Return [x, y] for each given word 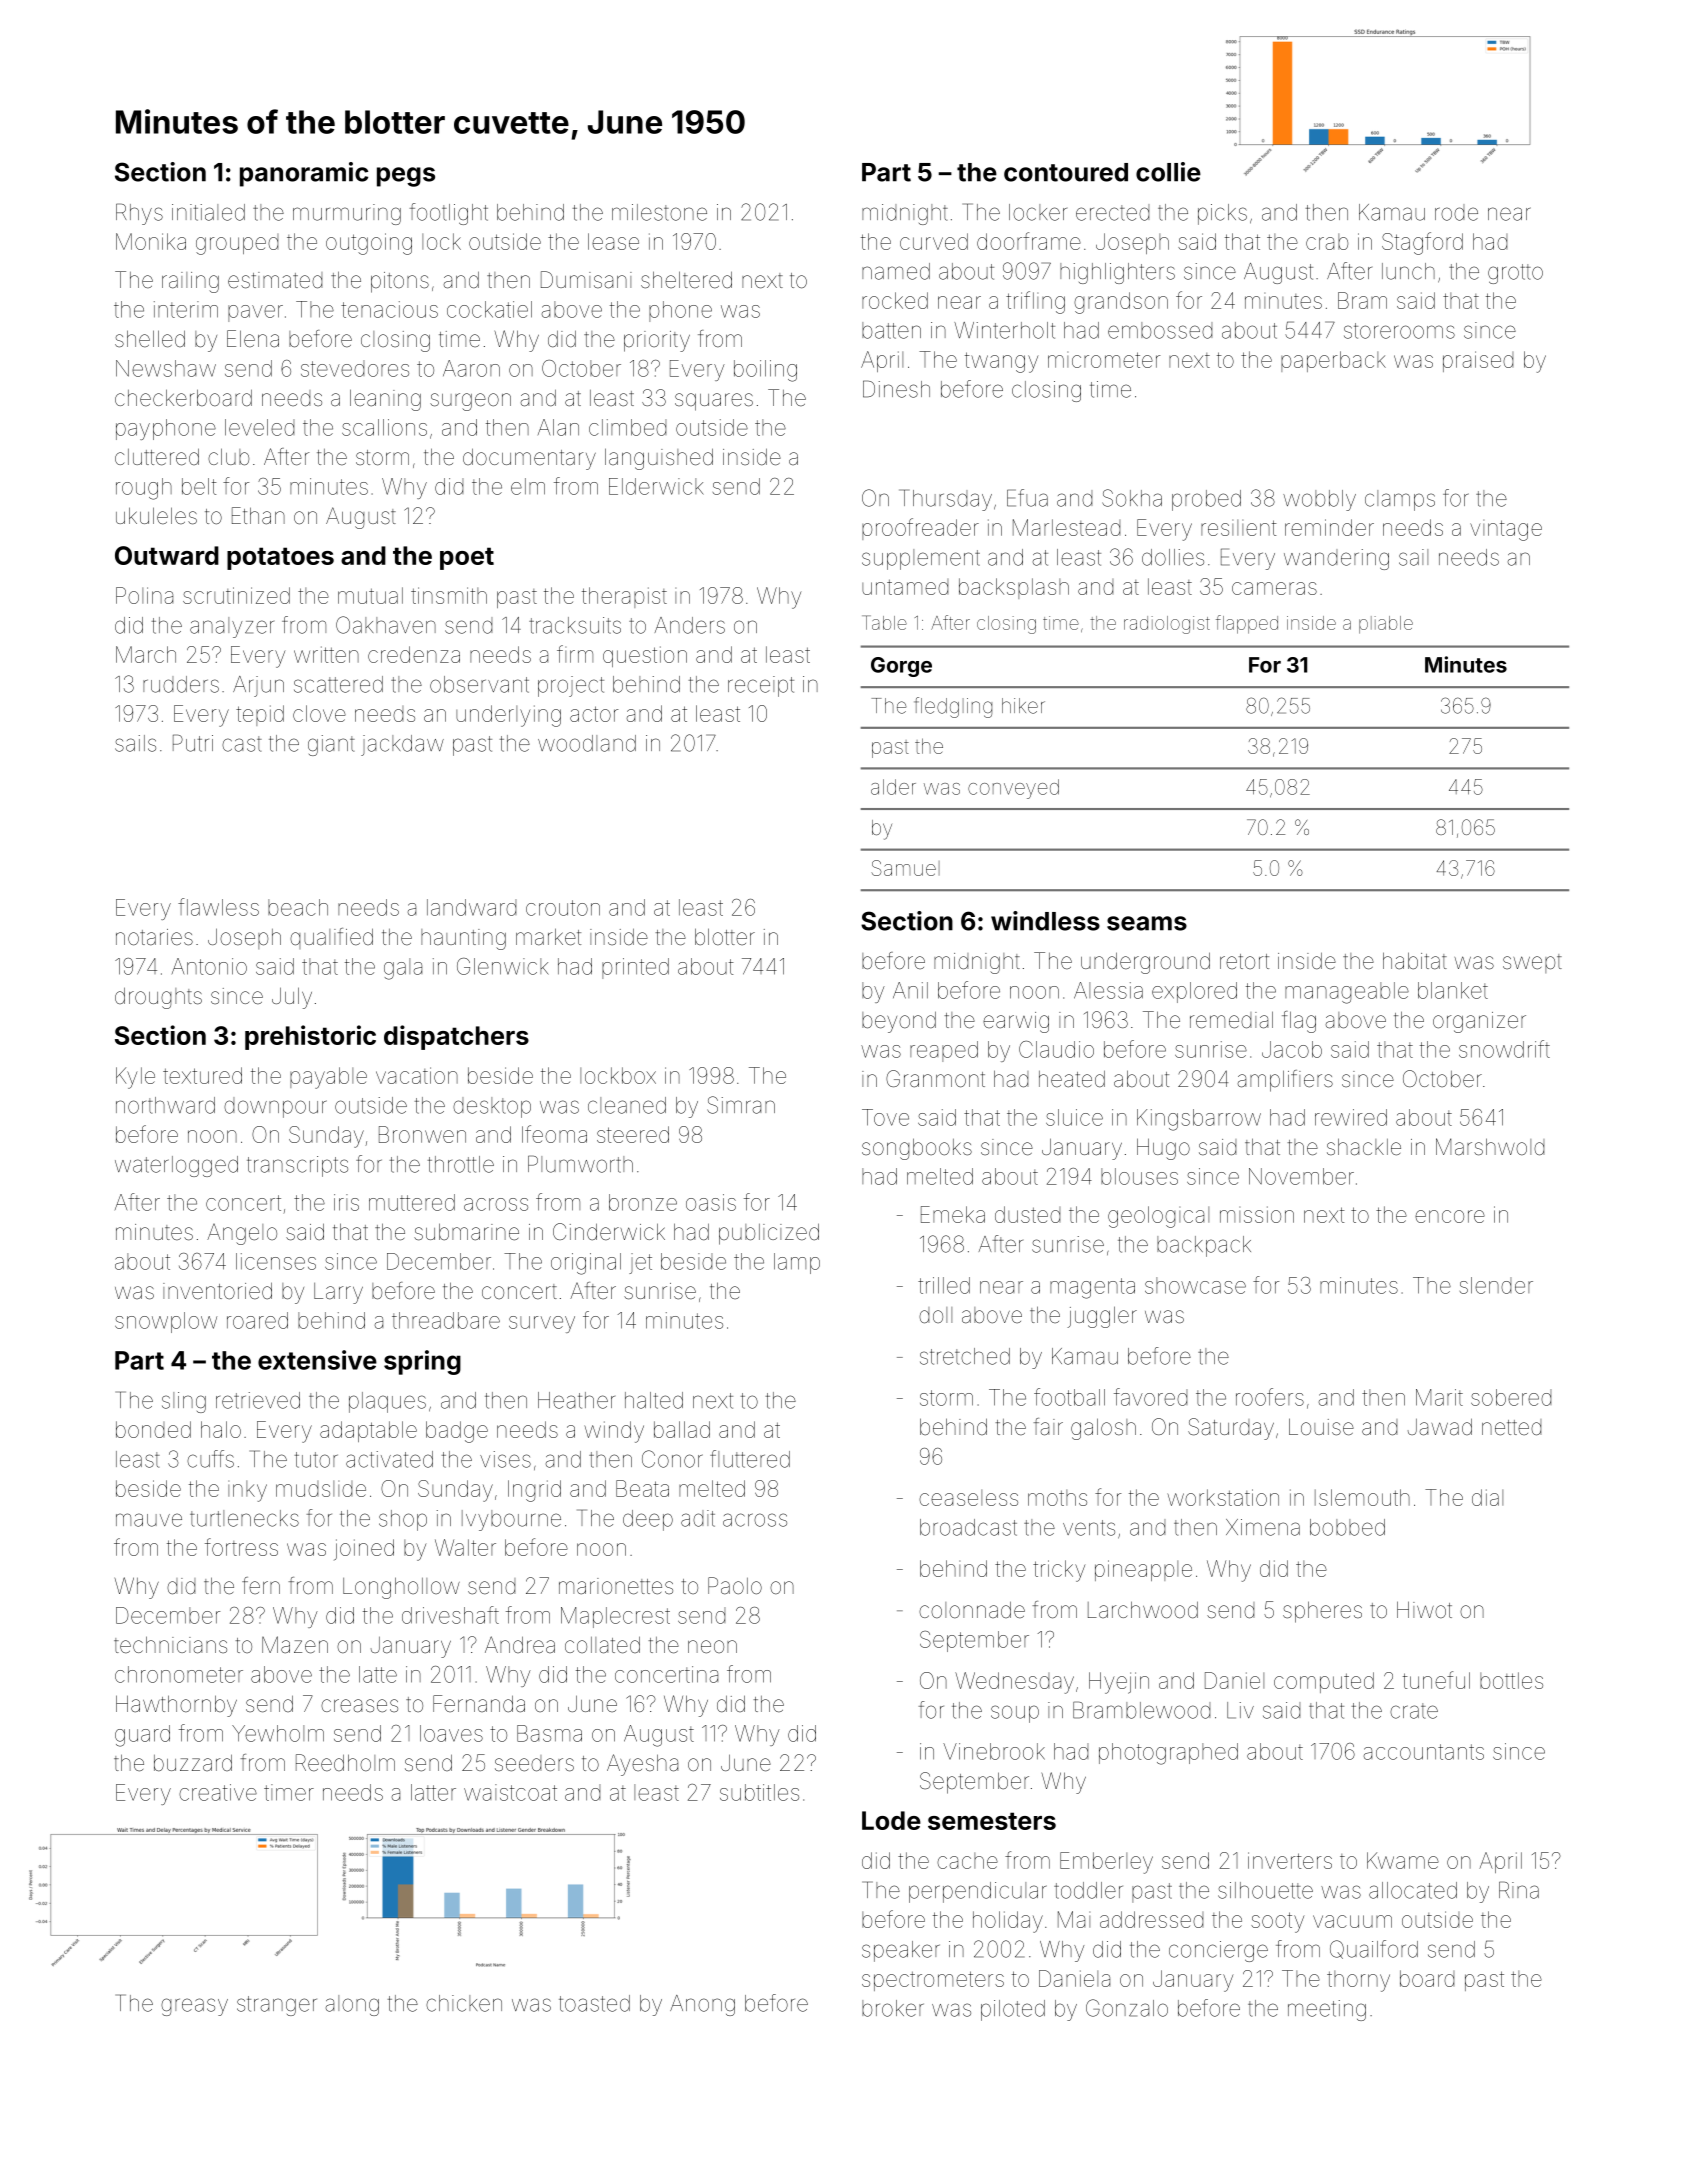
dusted [1027, 1214]
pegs [406, 177]
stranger [277, 2006]
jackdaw [402, 745]
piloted [1013, 2010]
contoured [1066, 172]
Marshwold [1490, 1147]
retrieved [258, 1400]
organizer [1479, 1022]
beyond [899, 1022]
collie [1168, 172]
